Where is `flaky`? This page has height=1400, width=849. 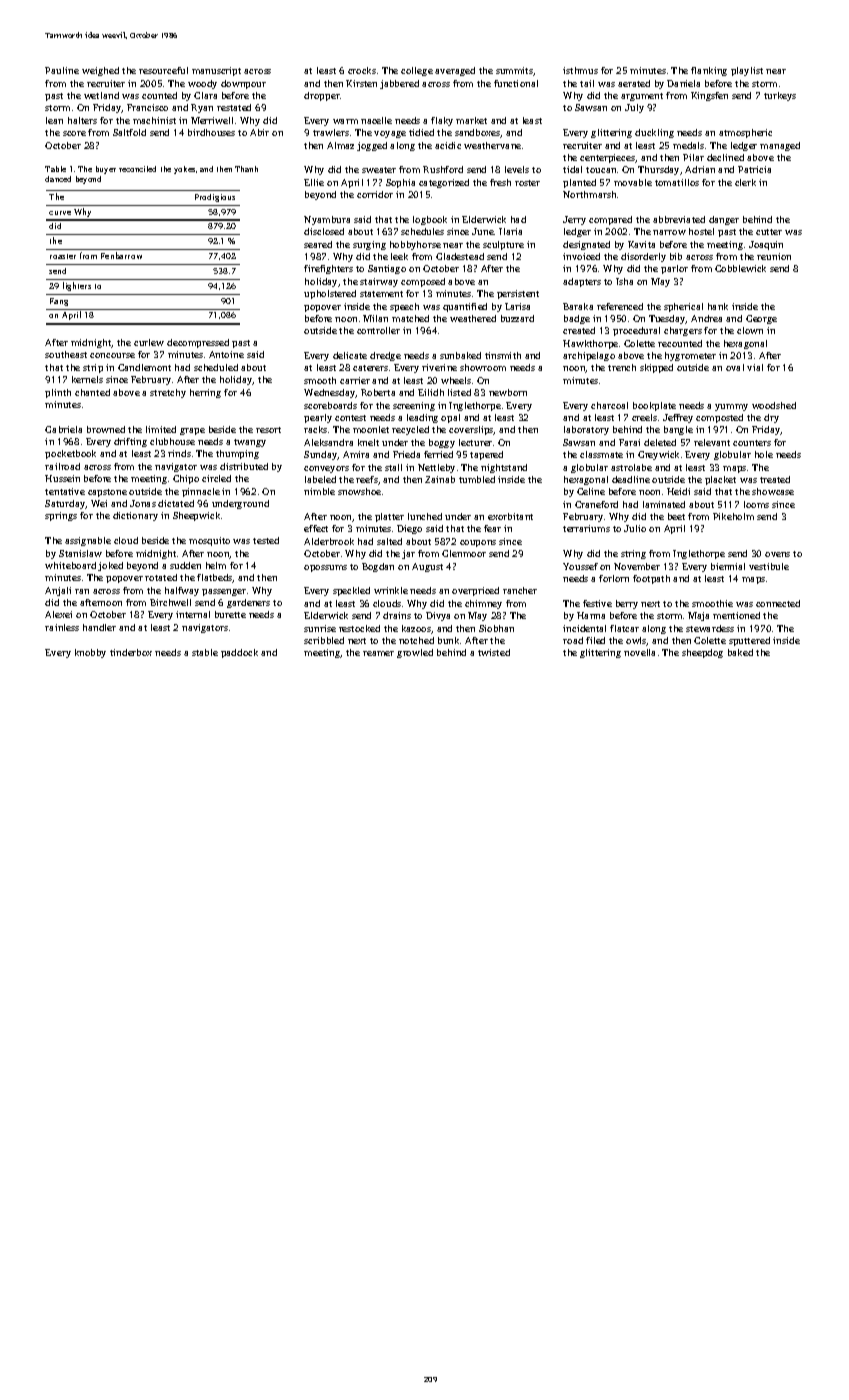 flaky is located at coordinates (442, 121).
